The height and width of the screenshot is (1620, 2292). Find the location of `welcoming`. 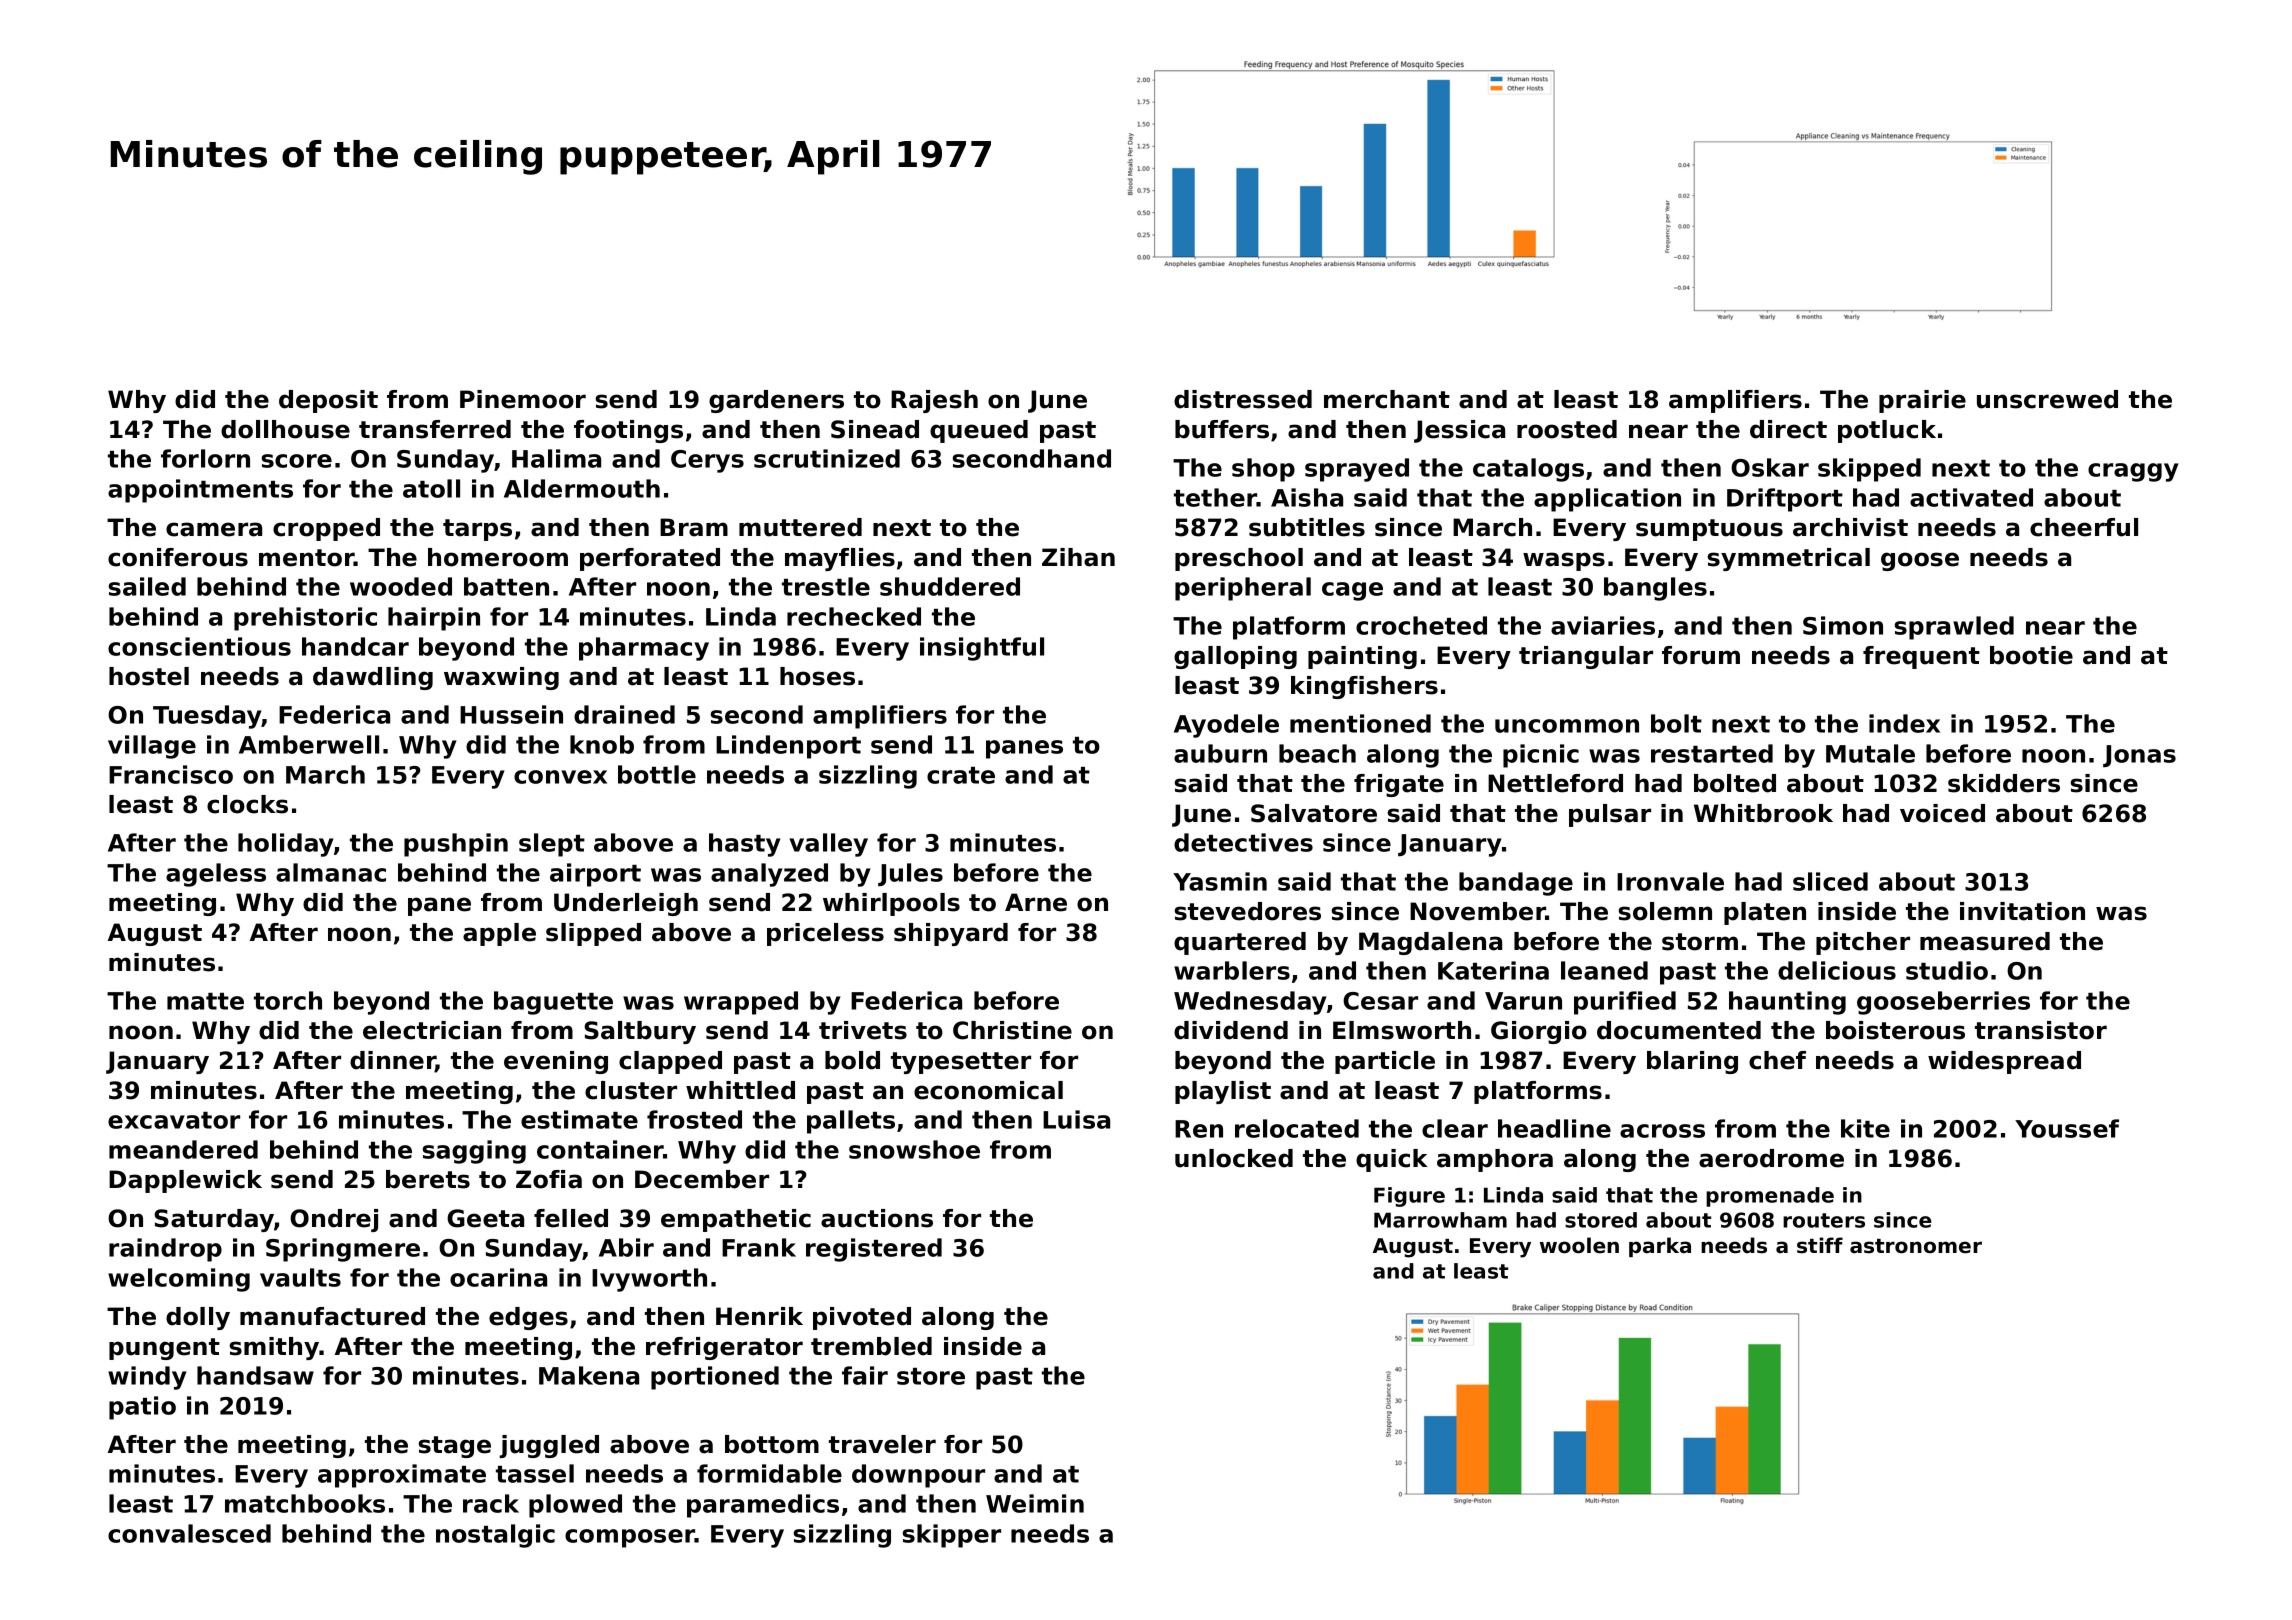

welcoming is located at coordinates (179, 1280).
